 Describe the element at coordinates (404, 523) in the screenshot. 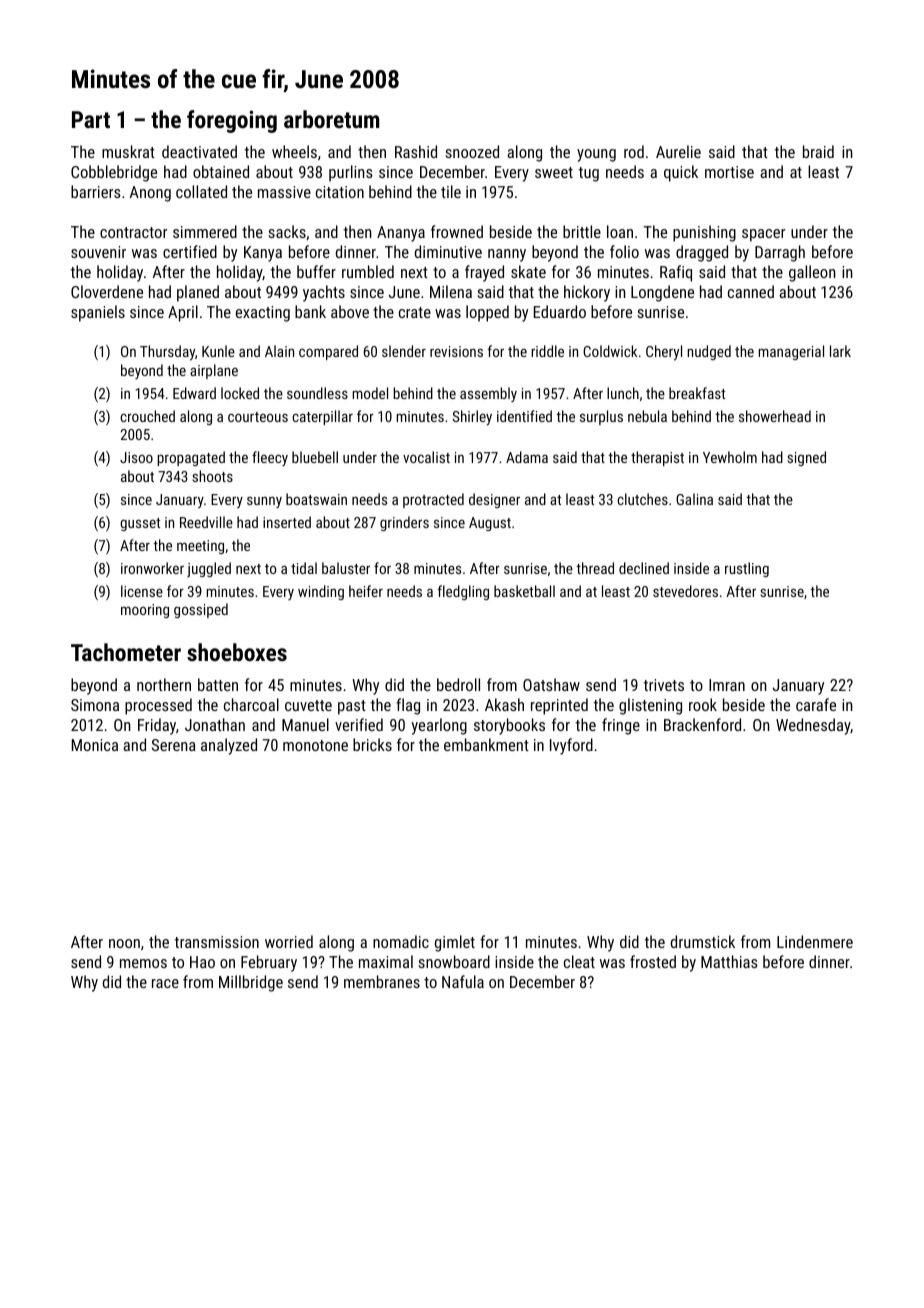

I see `grinders` at that location.
